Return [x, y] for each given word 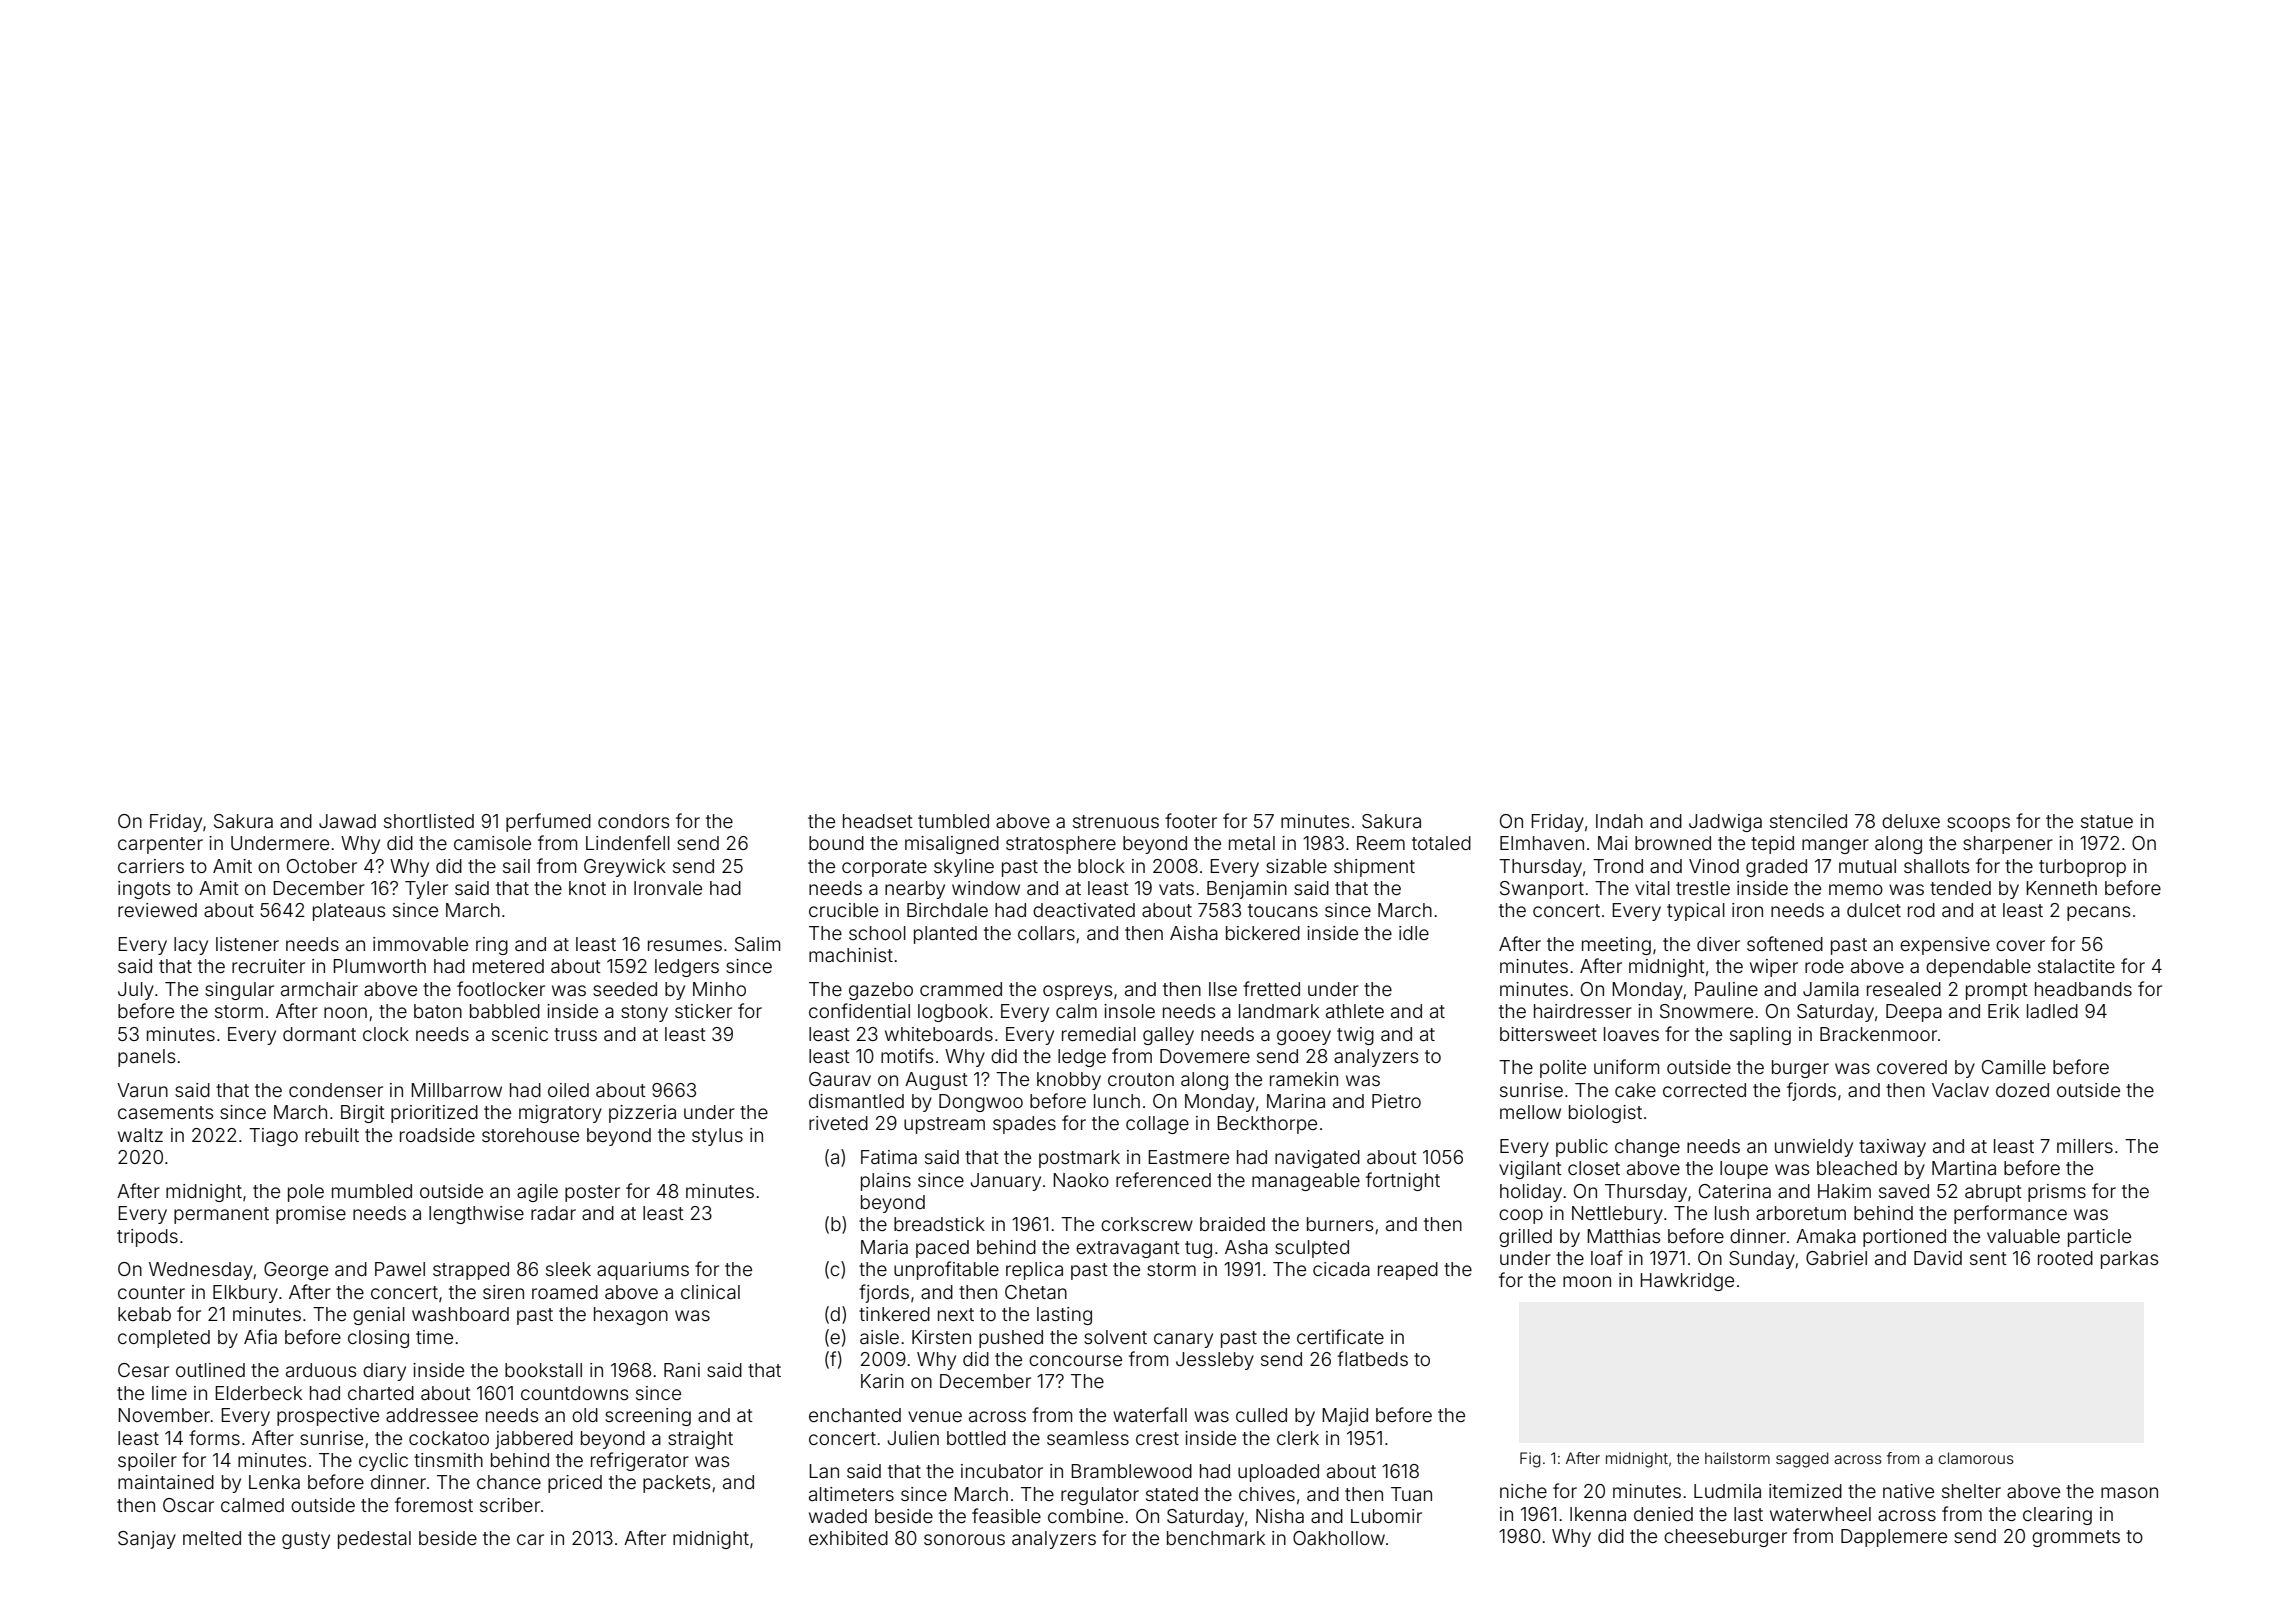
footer [1191, 820]
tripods [147, 1238]
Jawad [347, 821]
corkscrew [1147, 1224]
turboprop [2082, 868]
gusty [306, 1540]
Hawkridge [1687, 1282]
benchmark [1216, 1538]
